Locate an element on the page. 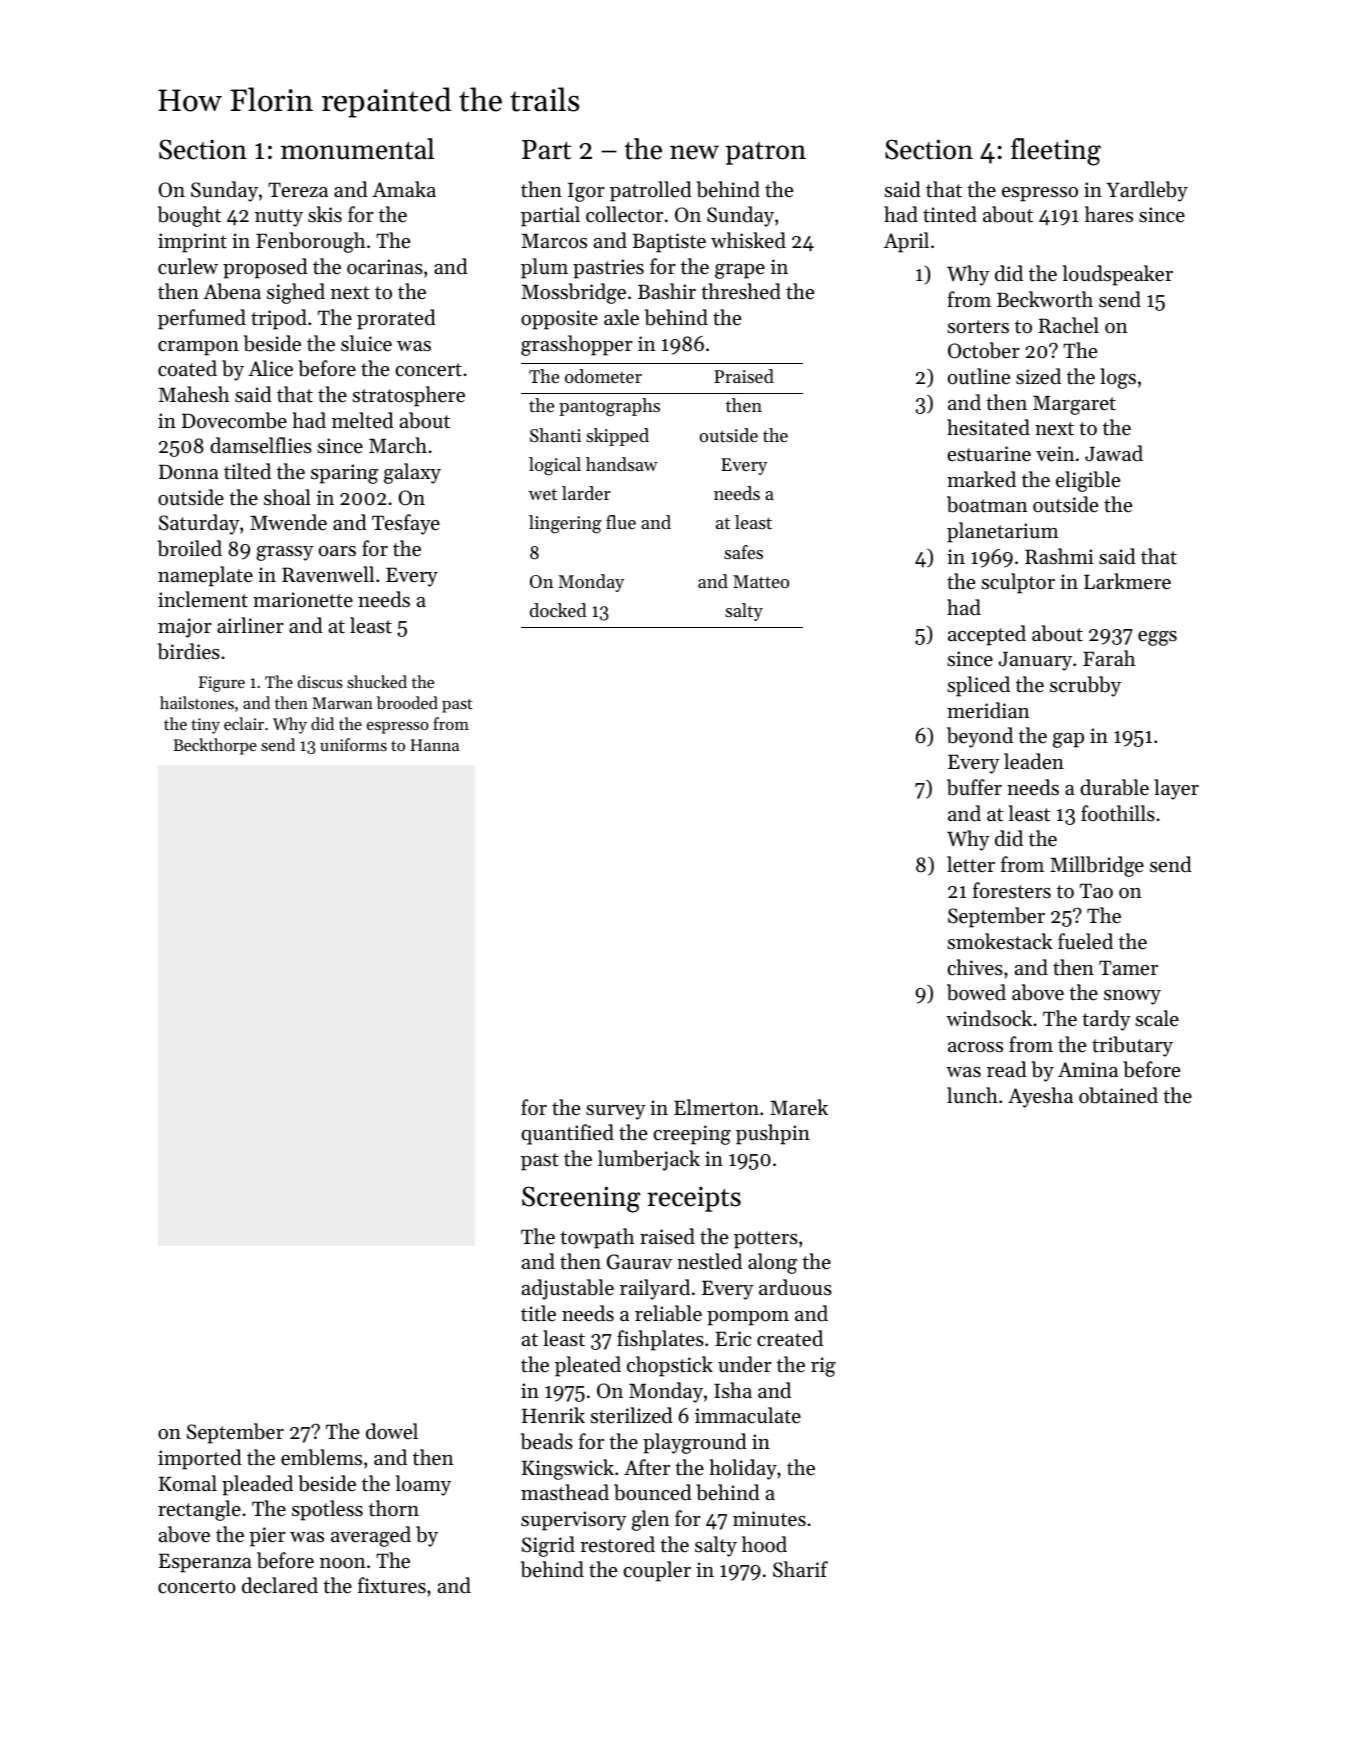  whisked is located at coordinates (748, 240).
